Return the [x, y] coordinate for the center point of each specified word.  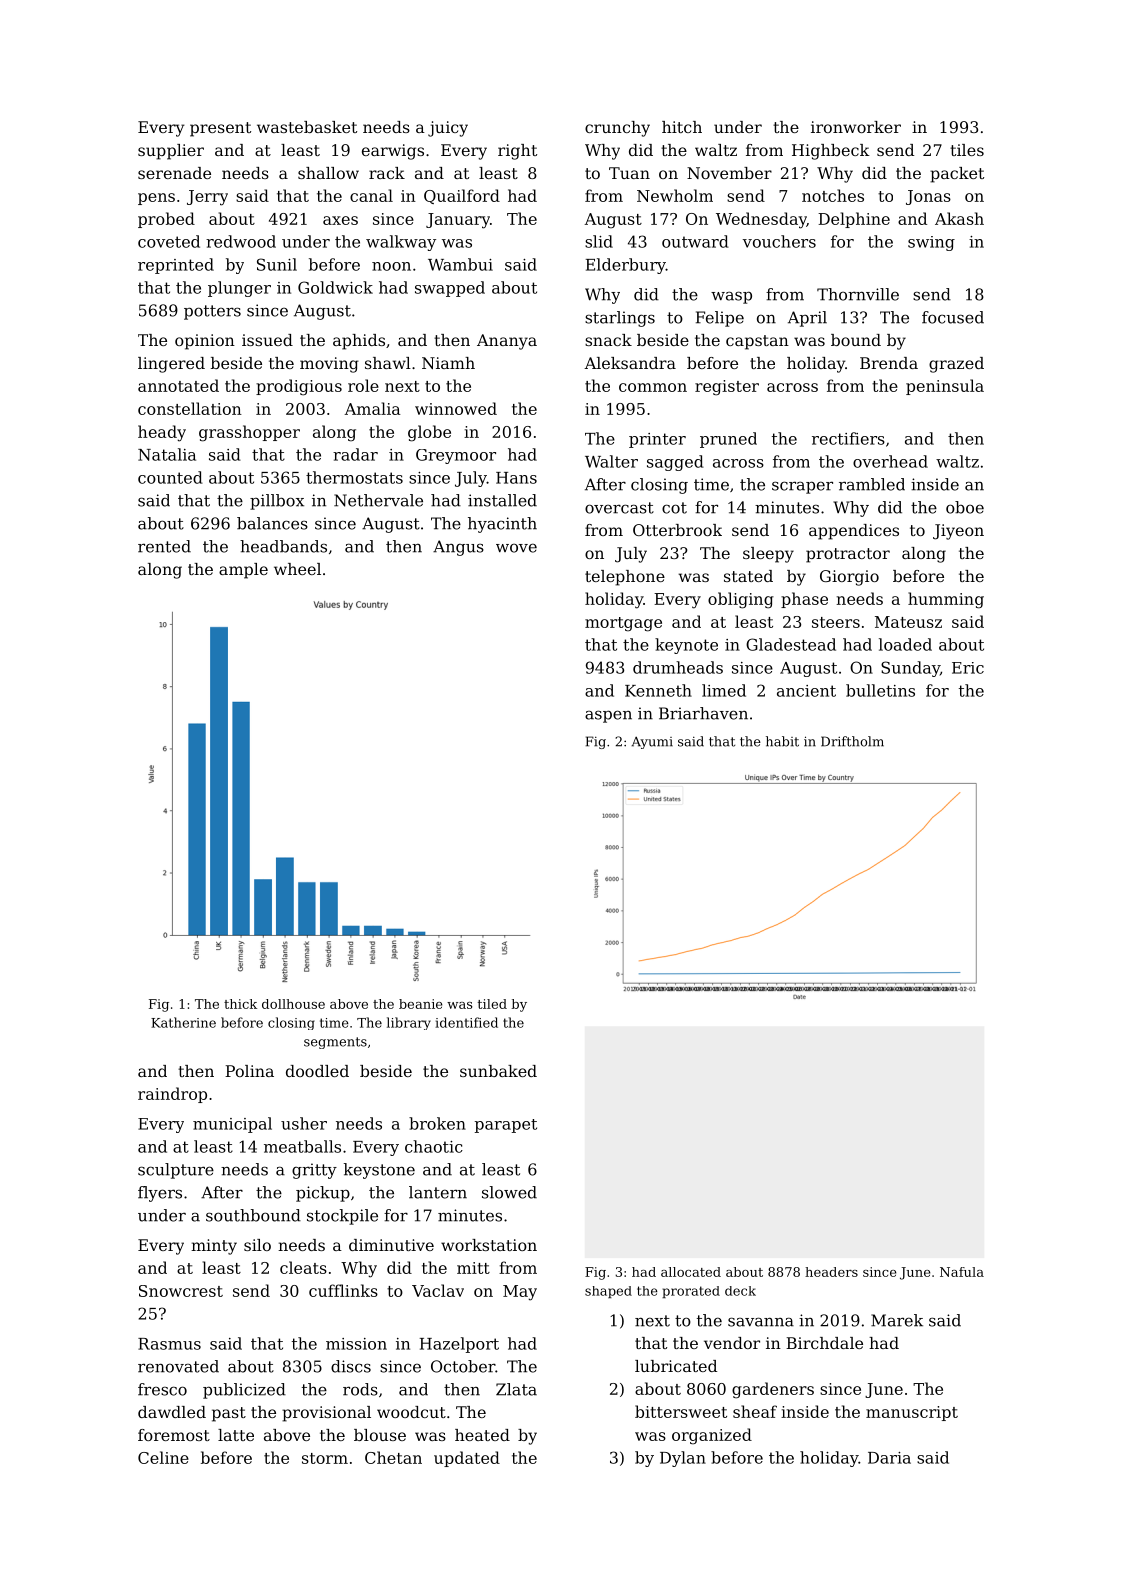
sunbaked [498, 1071]
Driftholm [852, 741]
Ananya [507, 342]
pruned [728, 440]
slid [599, 241]
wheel [297, 569]
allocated [691, 1272]
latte [236, 1435]
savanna [761, 1322]
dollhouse [293, 1004]
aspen [608, 716]
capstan [757, 342]
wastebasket [307, 127]
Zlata [516, 1389]
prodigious [299, 387]
